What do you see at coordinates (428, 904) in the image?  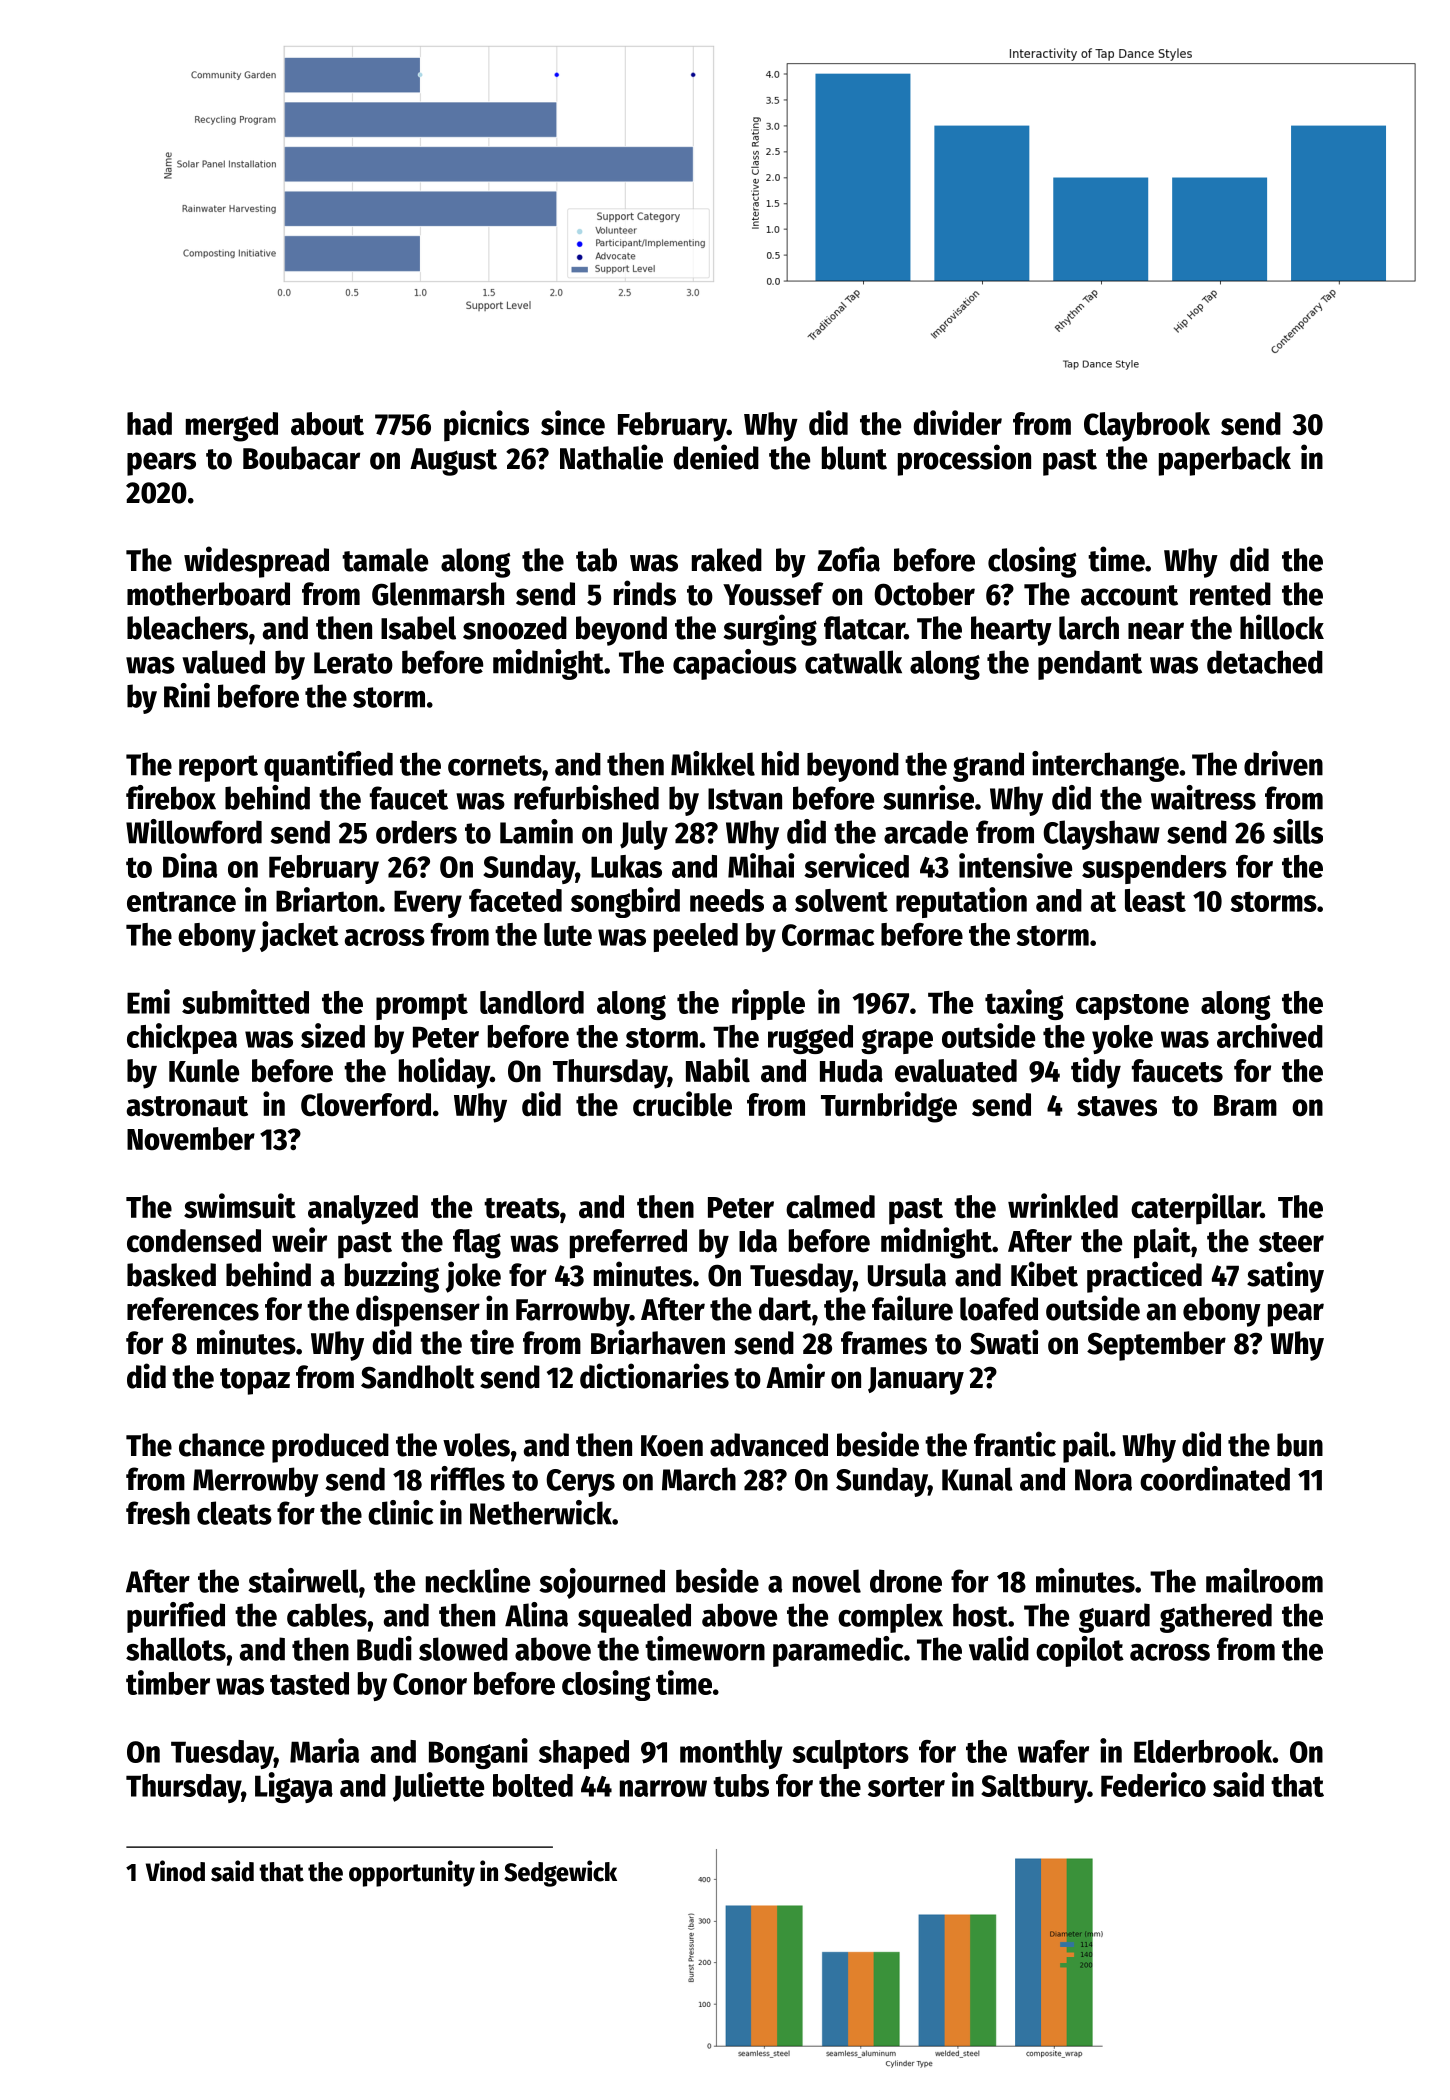 I see `Every` at bounding box center [428, 904].
